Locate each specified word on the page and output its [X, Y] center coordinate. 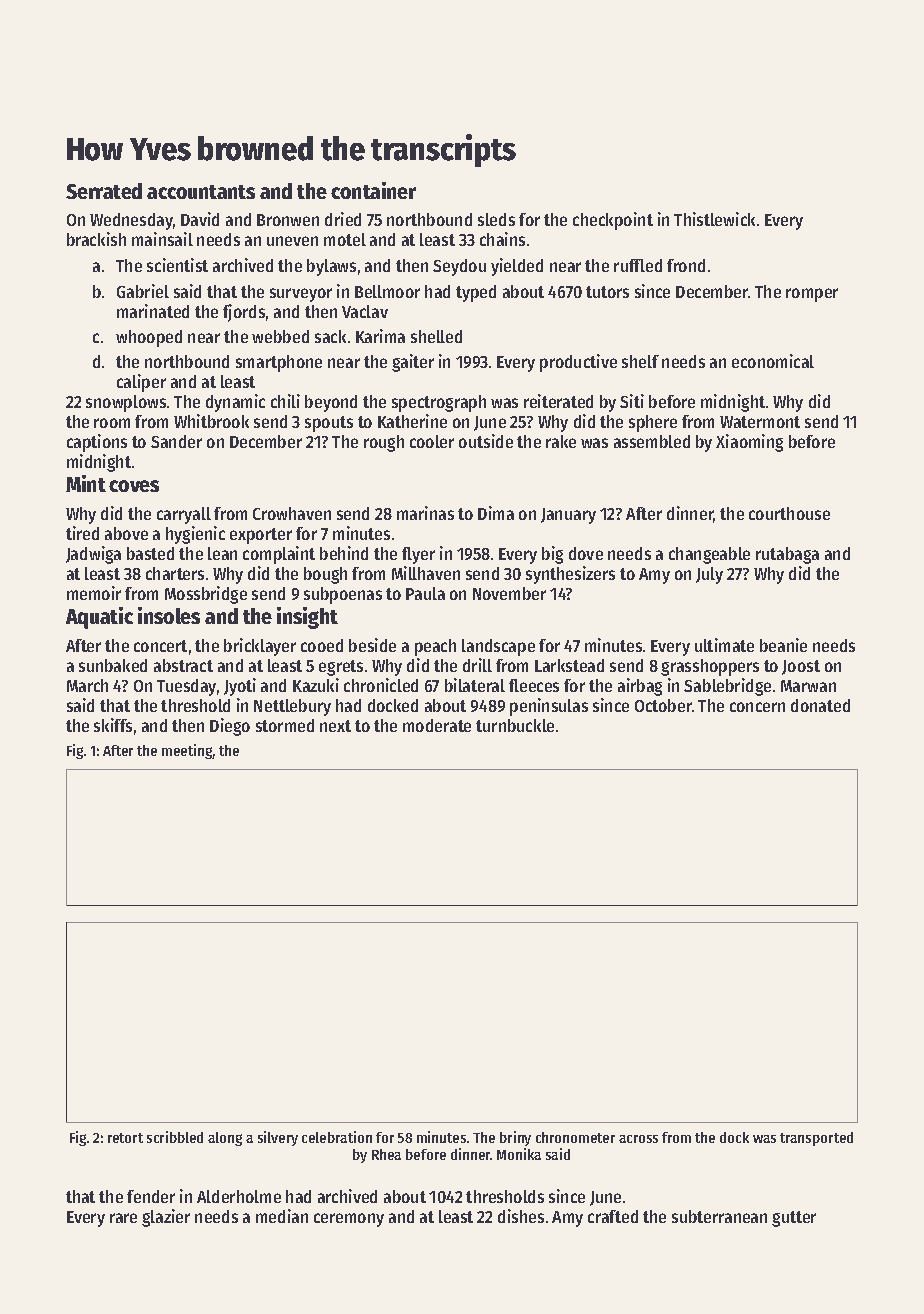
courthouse [789, 513]
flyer [418, 555]
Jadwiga [93, 555]
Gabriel [143, 291]
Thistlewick [714, 219]
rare [123, 1218]
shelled [436, 336]
